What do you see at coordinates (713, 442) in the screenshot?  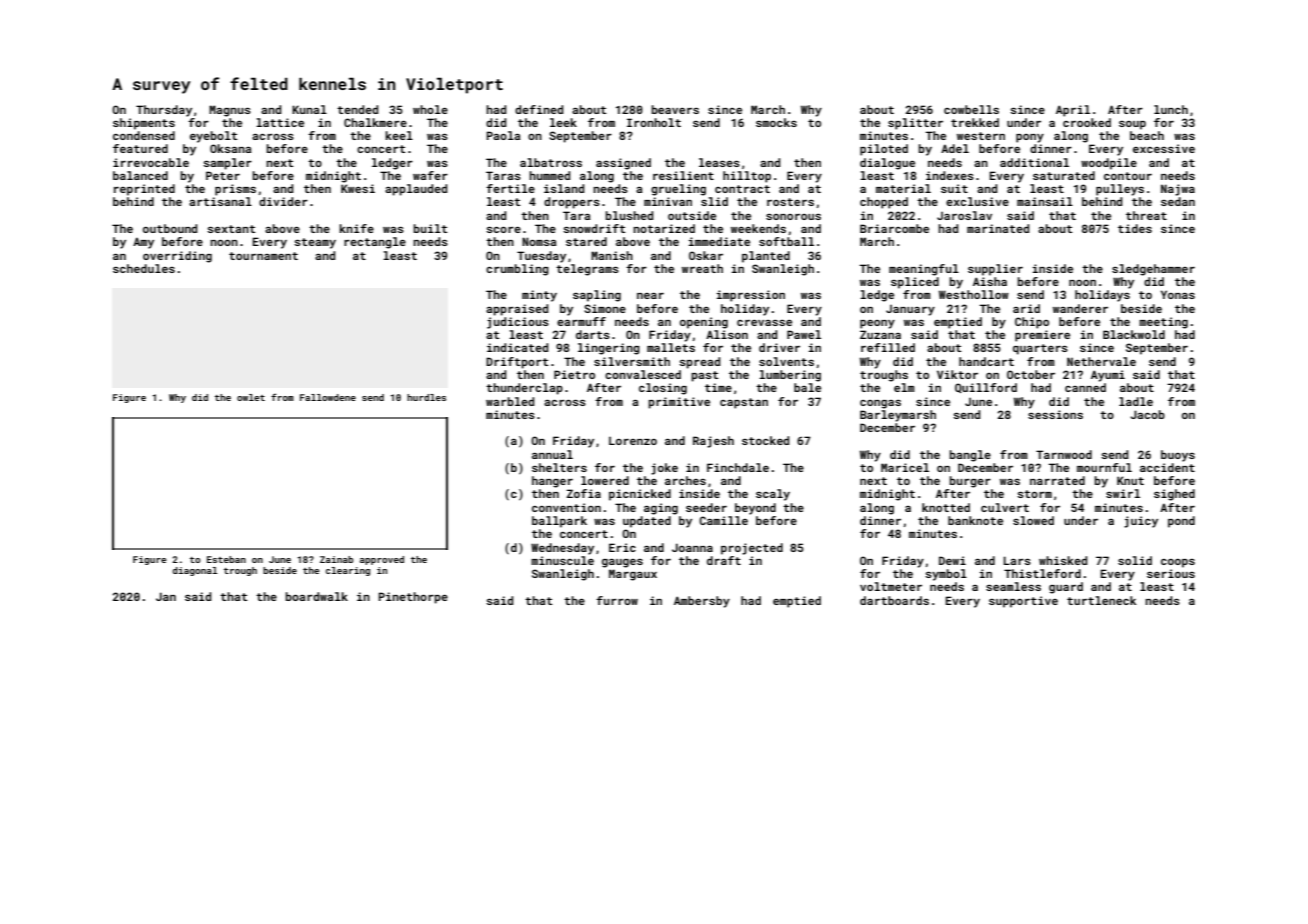 I see `Rajesh` at bounding box center [713, 442].
